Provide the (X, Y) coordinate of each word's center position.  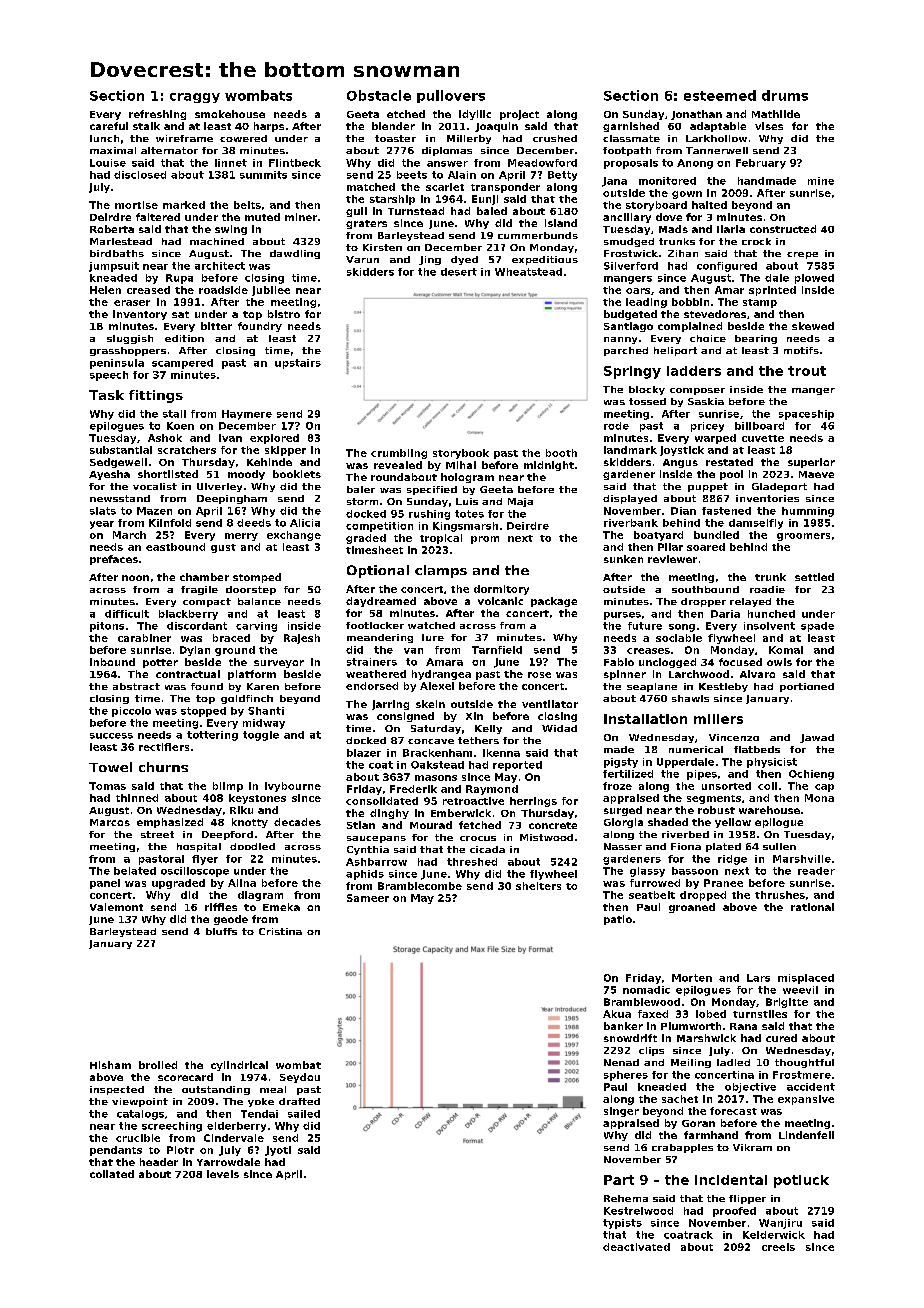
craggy (195, 98)
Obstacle (379, 95)
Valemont (116, 907)
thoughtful (804, 1063)
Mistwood (546, 837)
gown (687, 195)
